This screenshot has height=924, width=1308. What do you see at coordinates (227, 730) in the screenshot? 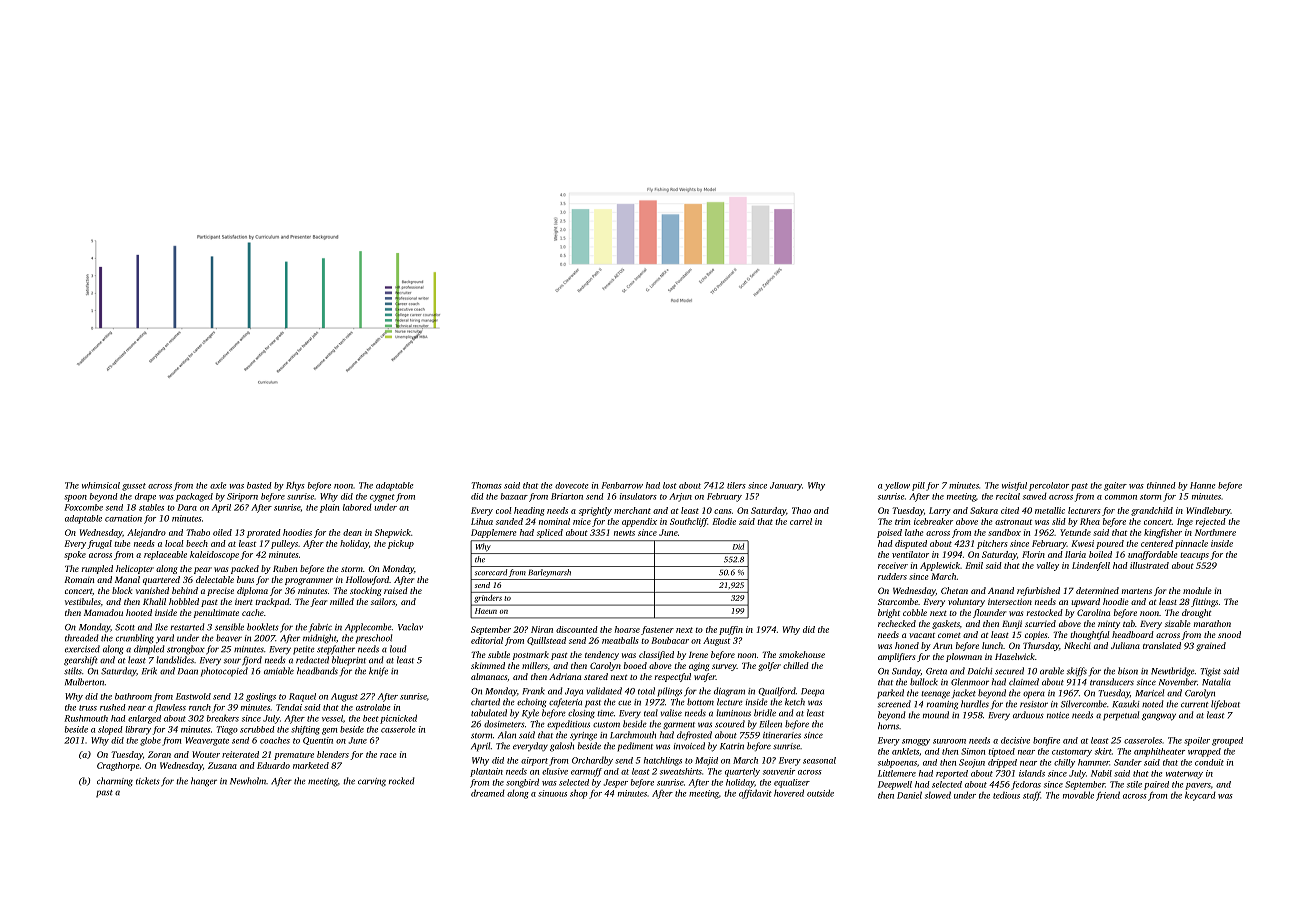
I see `Tiago` at bounding box center [227, 730].
